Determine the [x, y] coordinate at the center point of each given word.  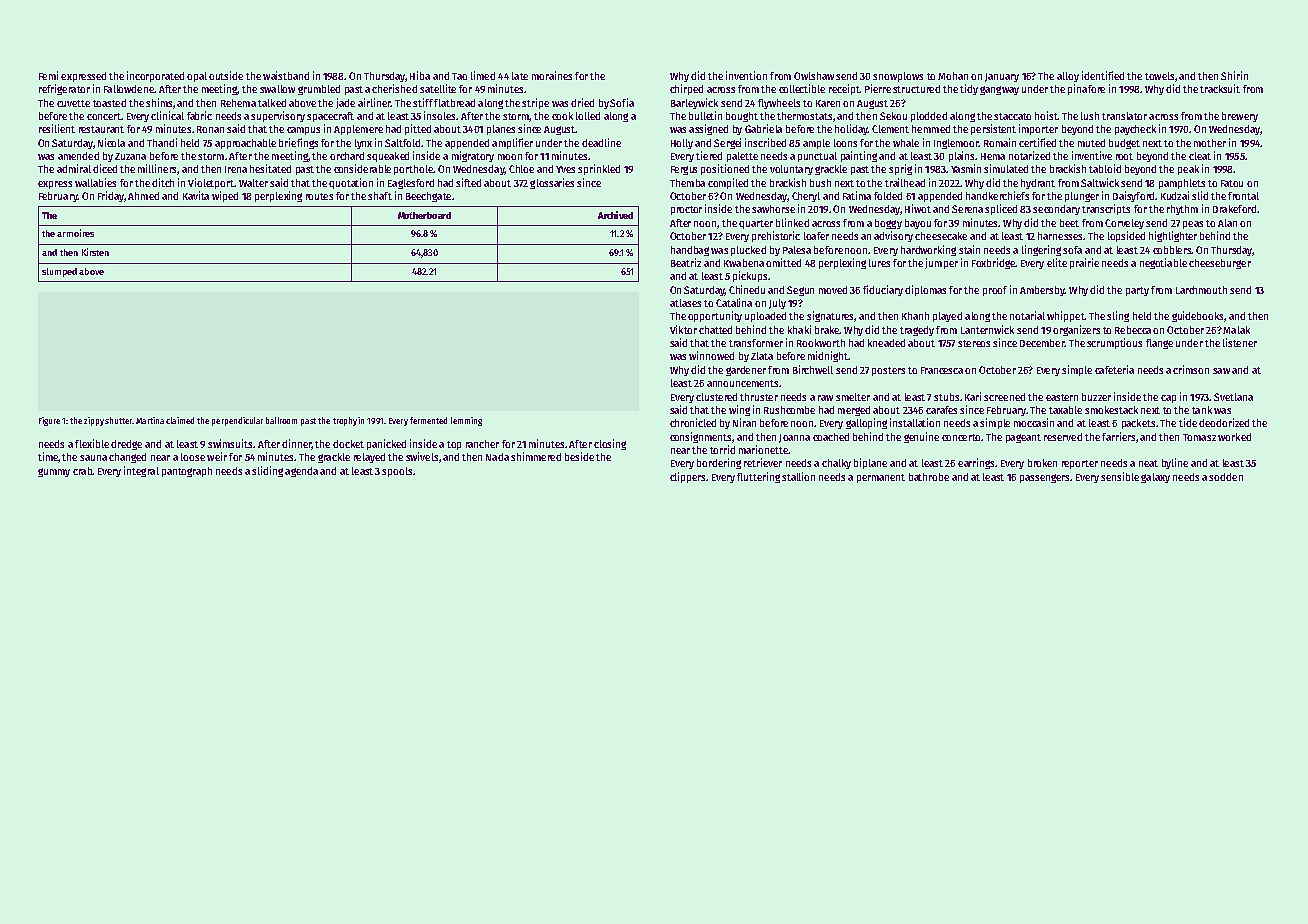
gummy [54, 472]
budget [1124, 144]
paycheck [1135, 130]
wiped [225, 196]
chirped [686, 89]
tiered [709, 155]
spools [397, 472]
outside [226, 75]
